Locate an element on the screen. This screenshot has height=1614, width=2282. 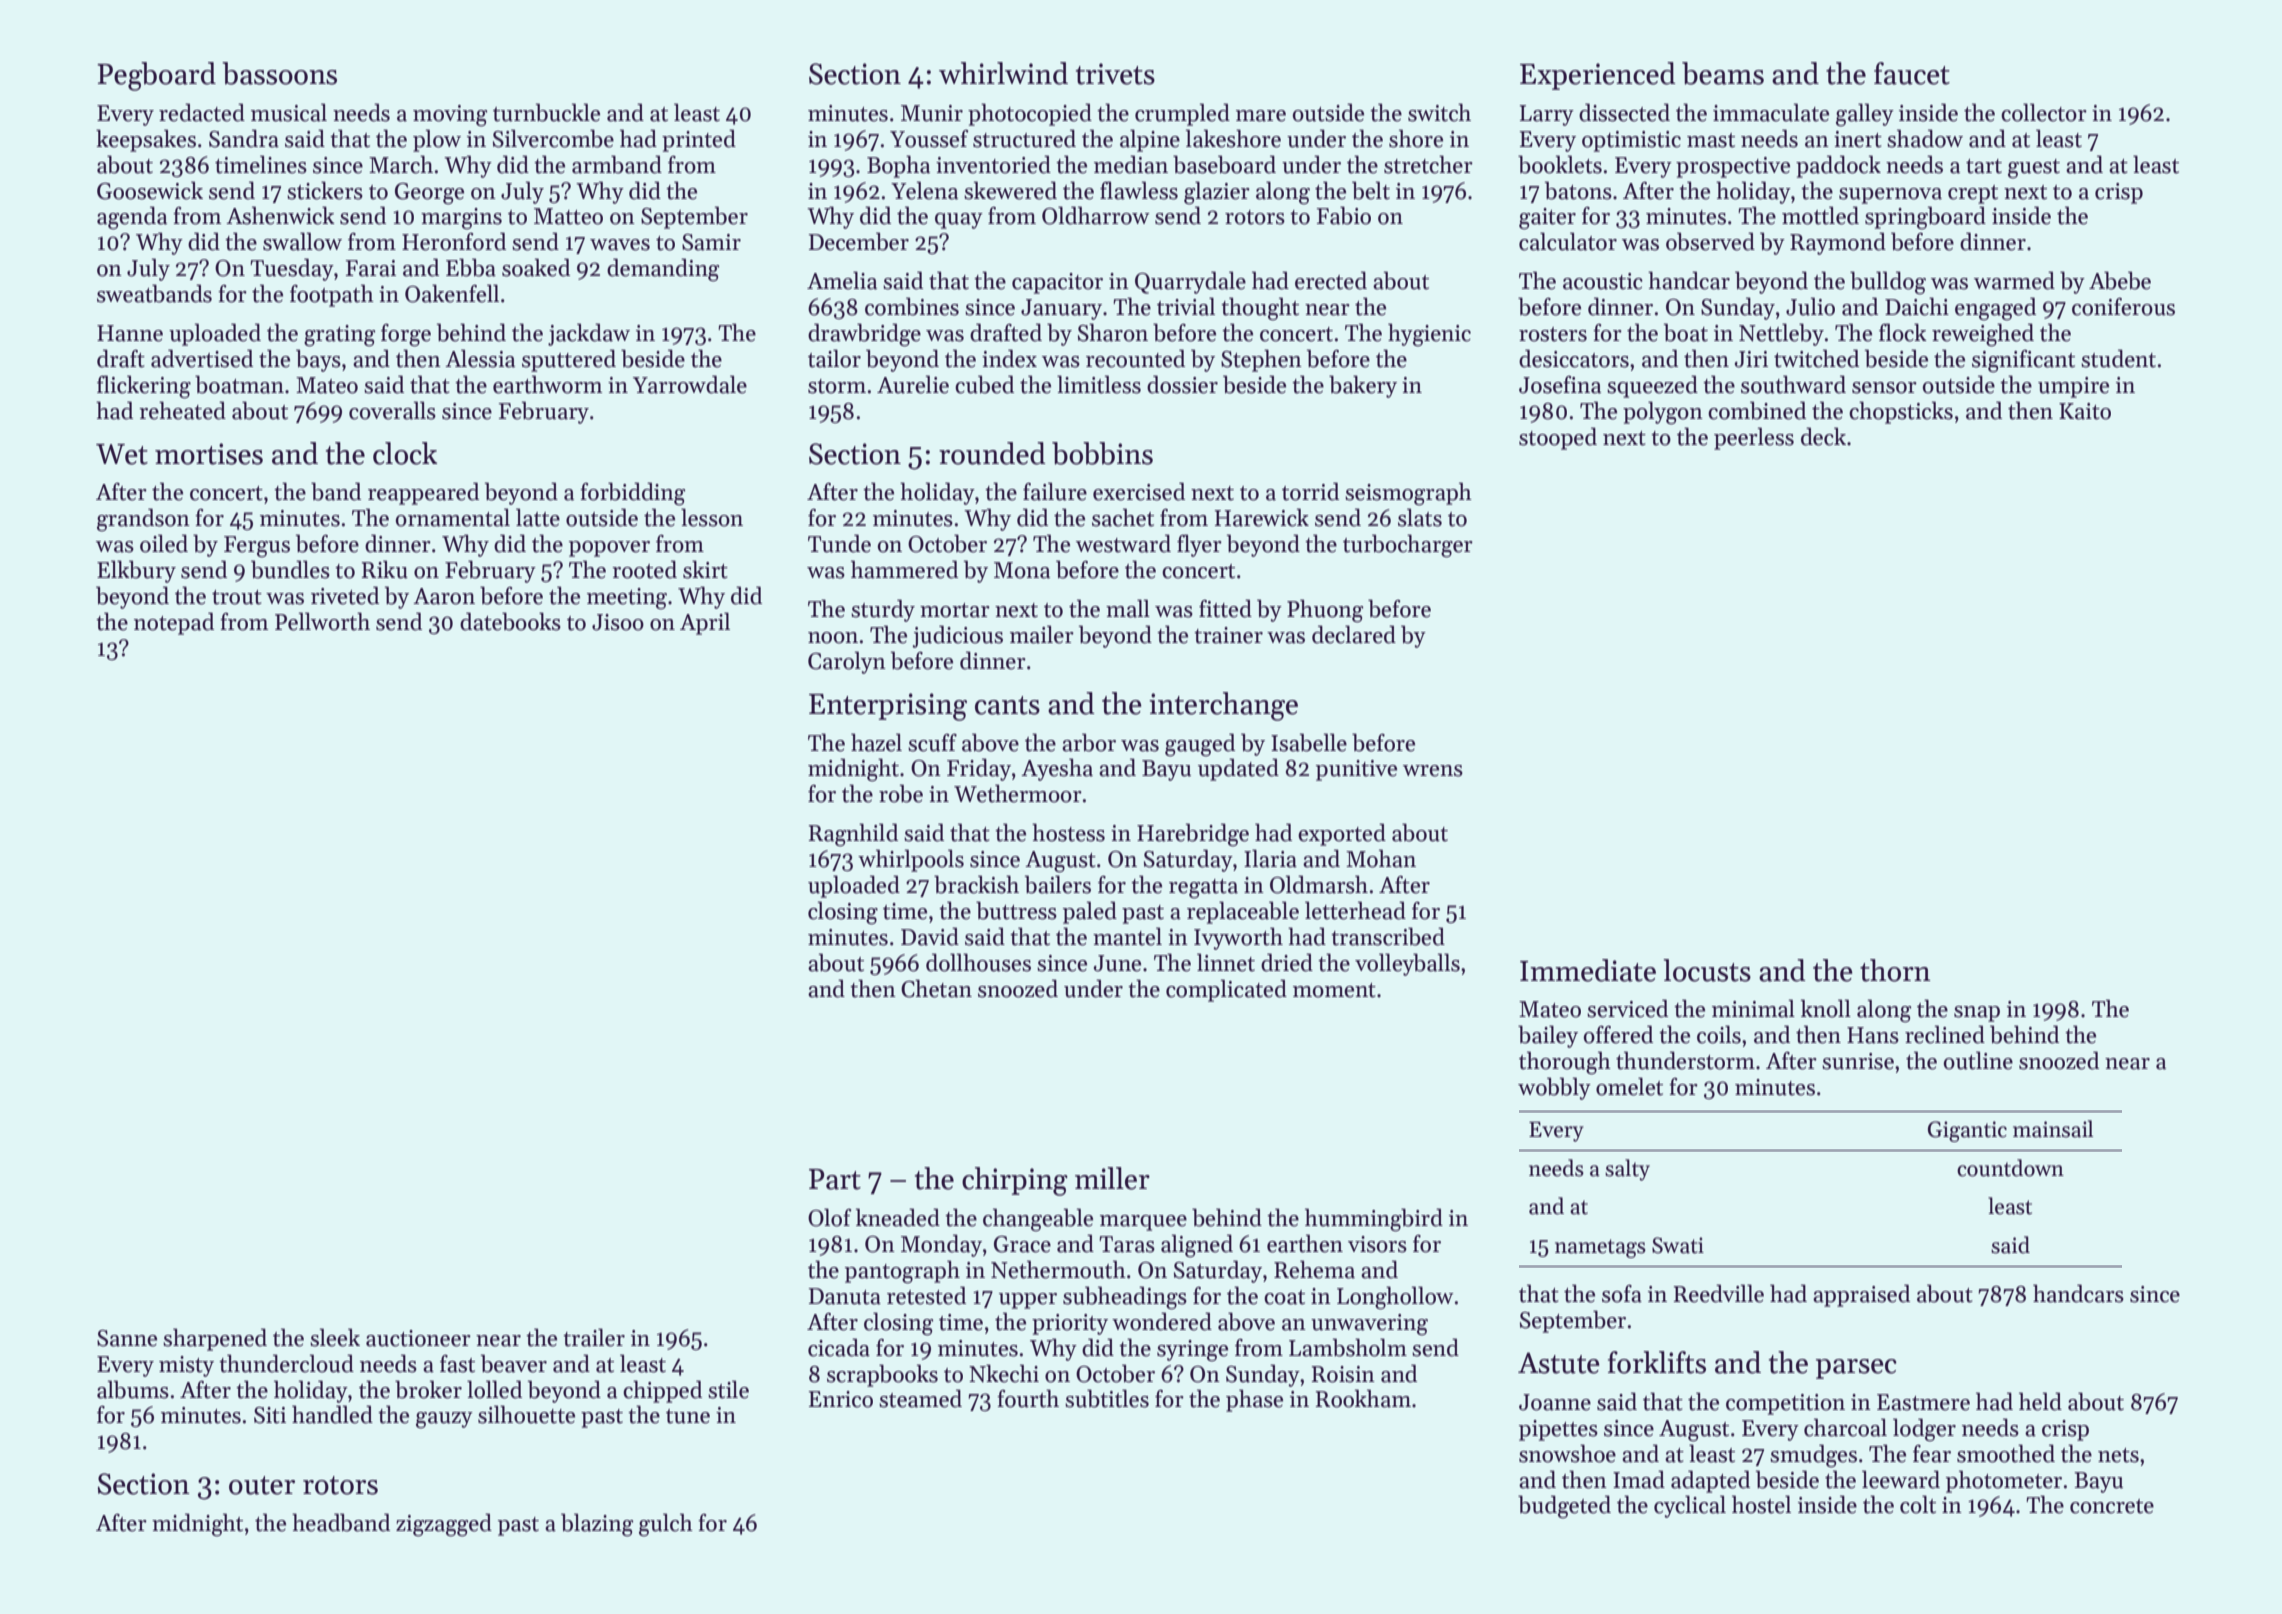
Fabio is located at coordinates (1344, 215).
